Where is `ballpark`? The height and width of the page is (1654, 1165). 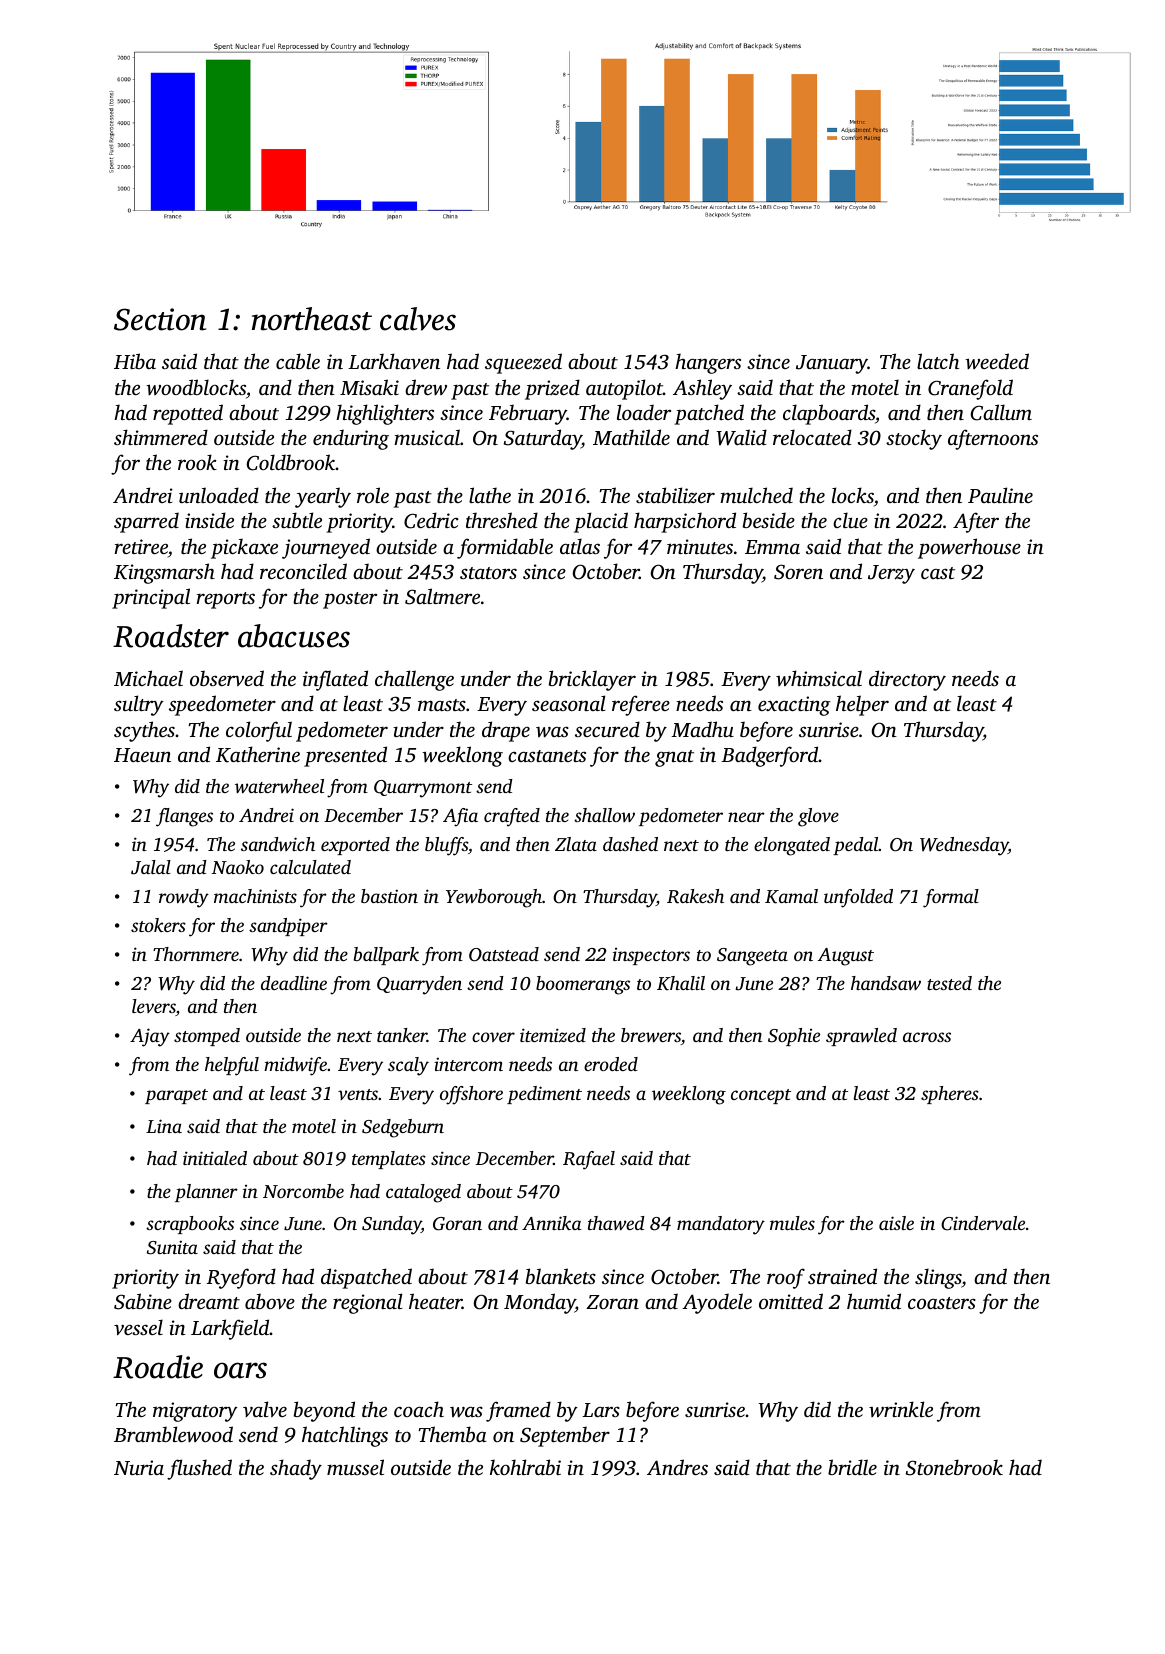
ballpark is located at coordinates (386, 956).
